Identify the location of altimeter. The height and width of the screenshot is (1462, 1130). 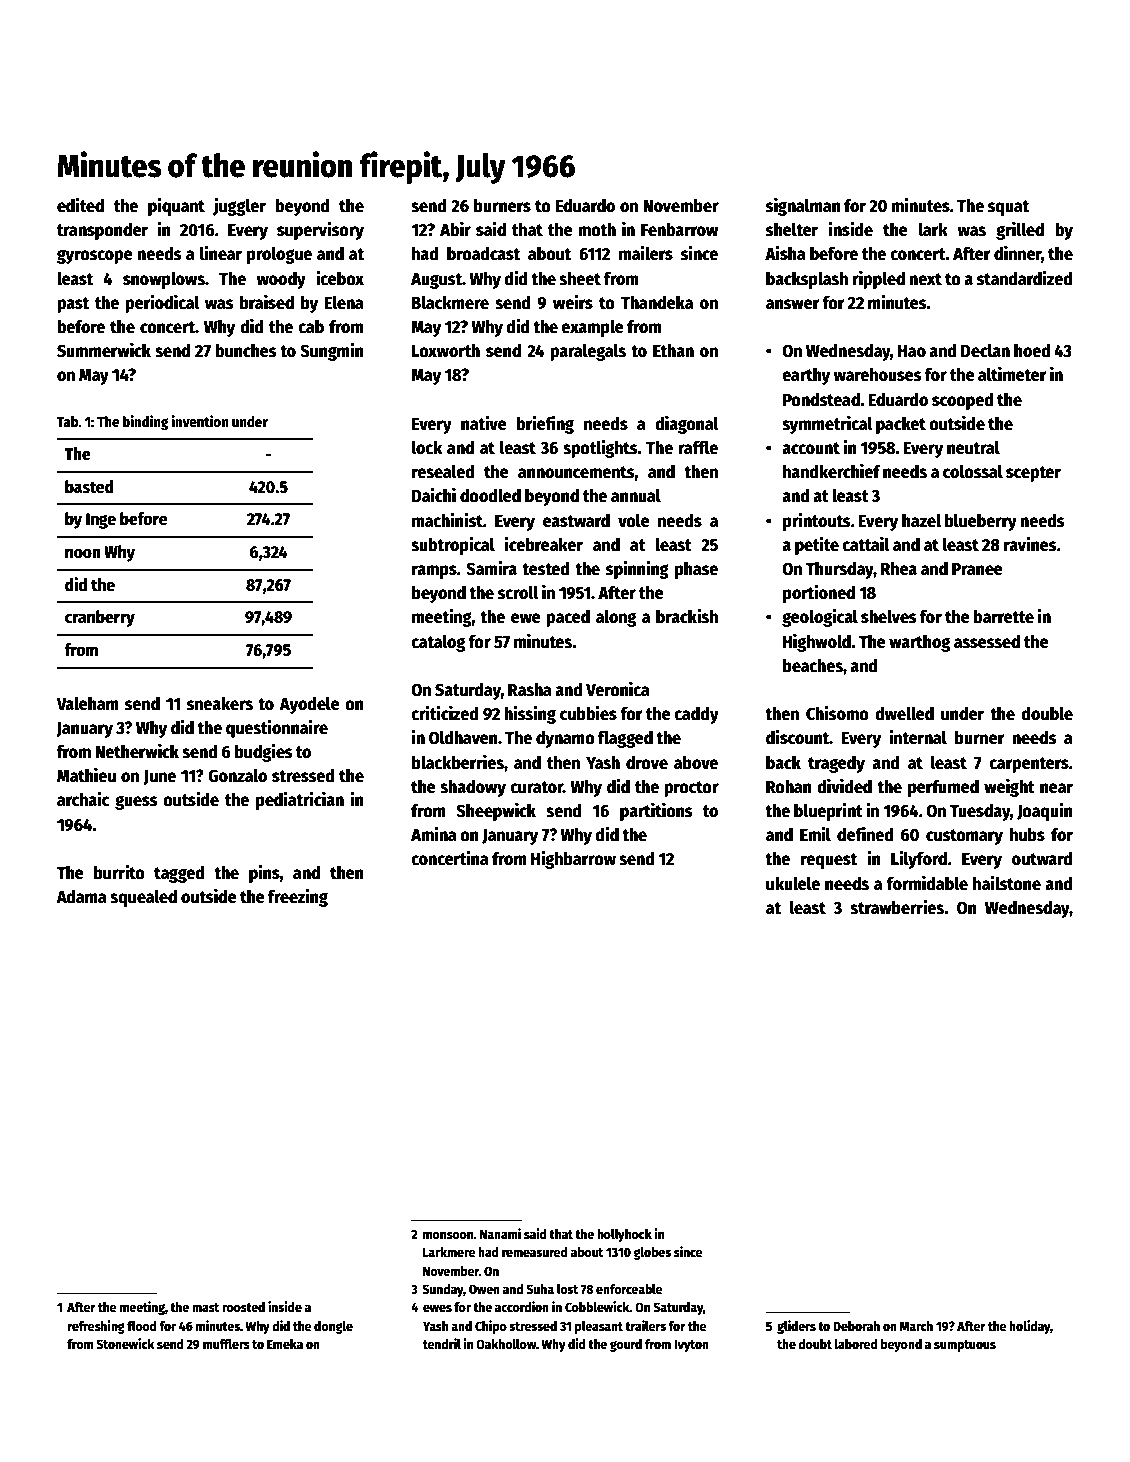
(1012, 374).
